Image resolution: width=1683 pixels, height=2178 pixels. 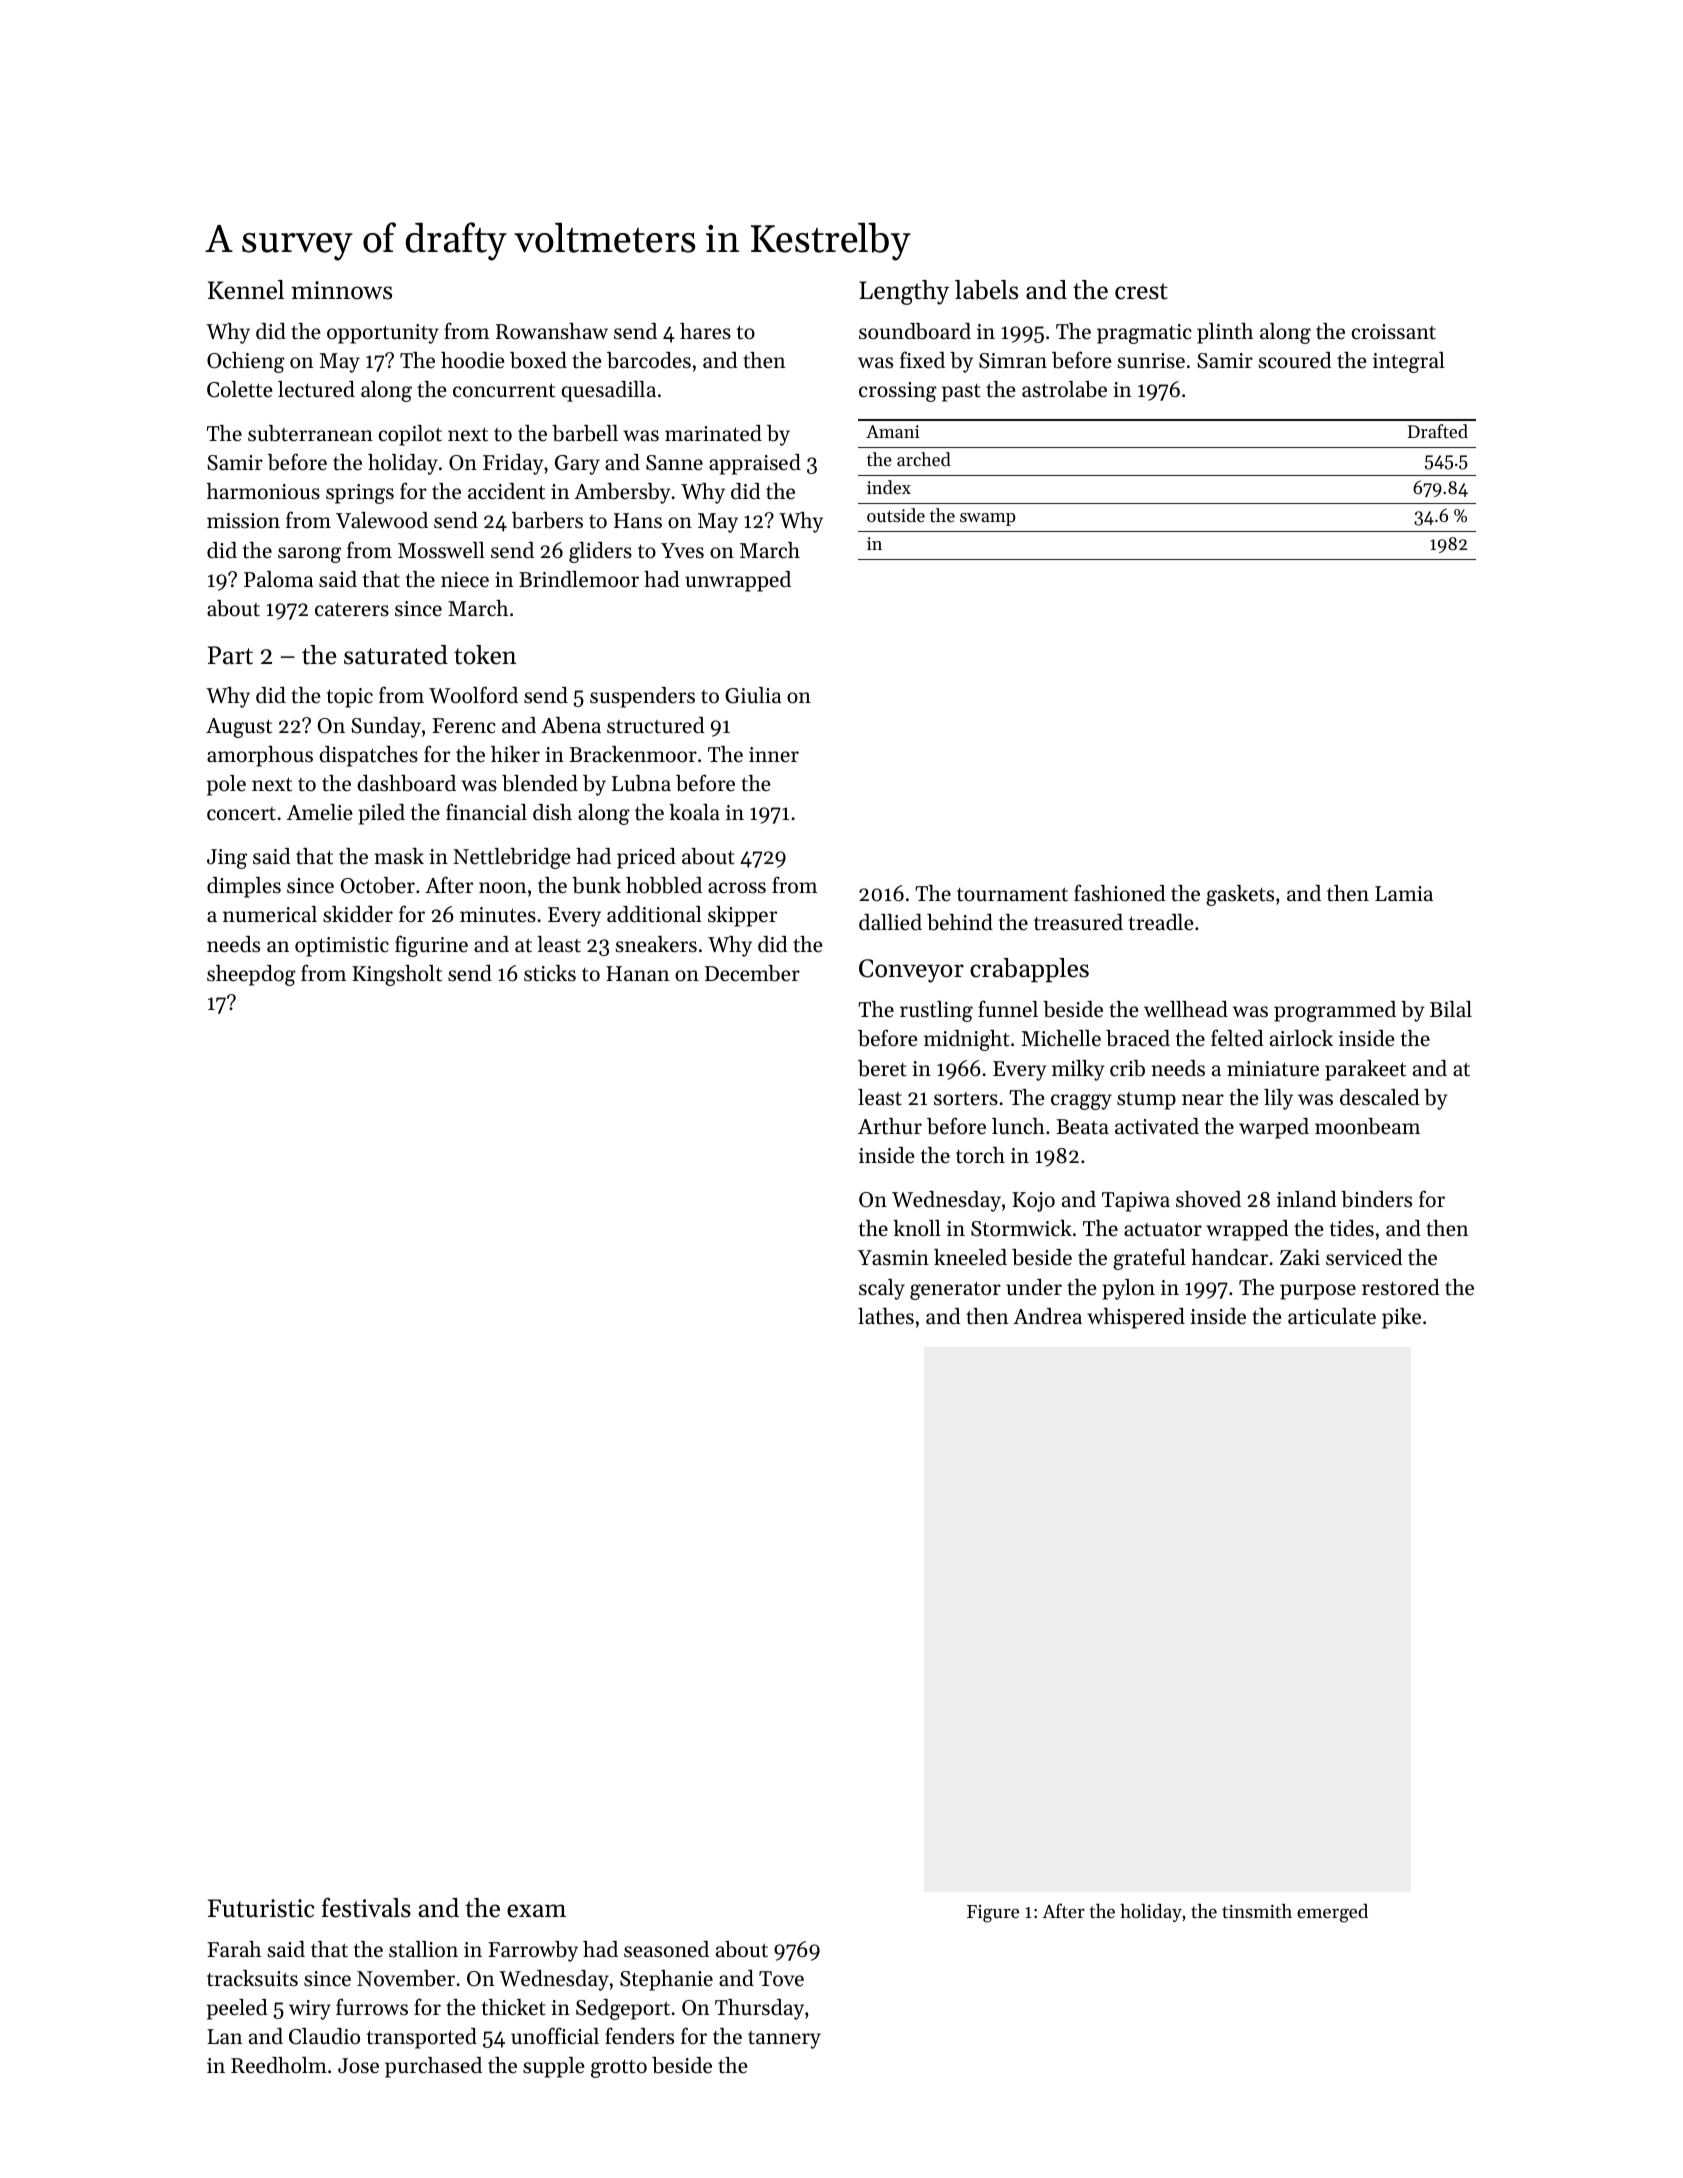 I want to click on purchased, so click(x=433, y=2067).
